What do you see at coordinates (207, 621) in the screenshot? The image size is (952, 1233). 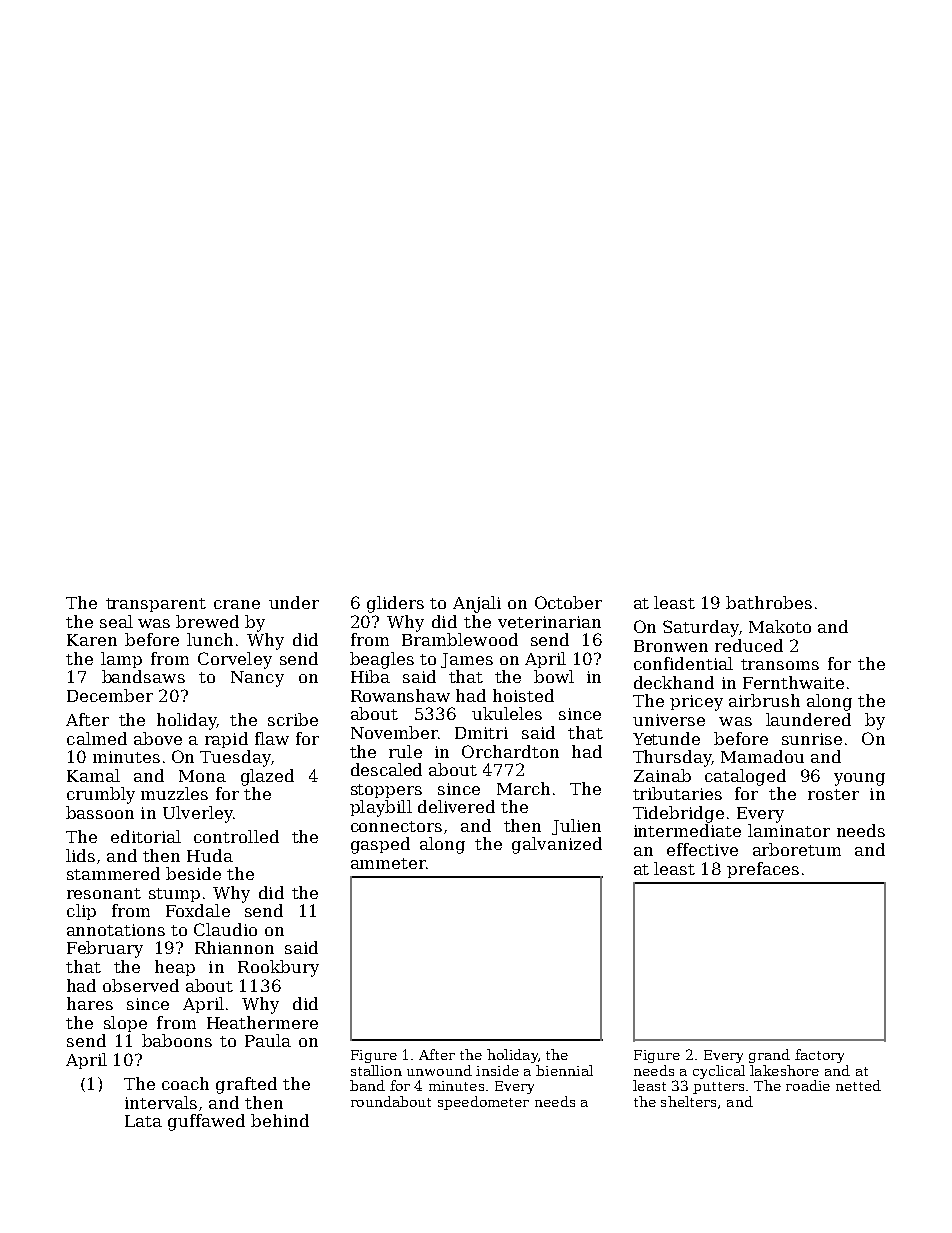 I see `brewed` at bounding box center [207, 621].
